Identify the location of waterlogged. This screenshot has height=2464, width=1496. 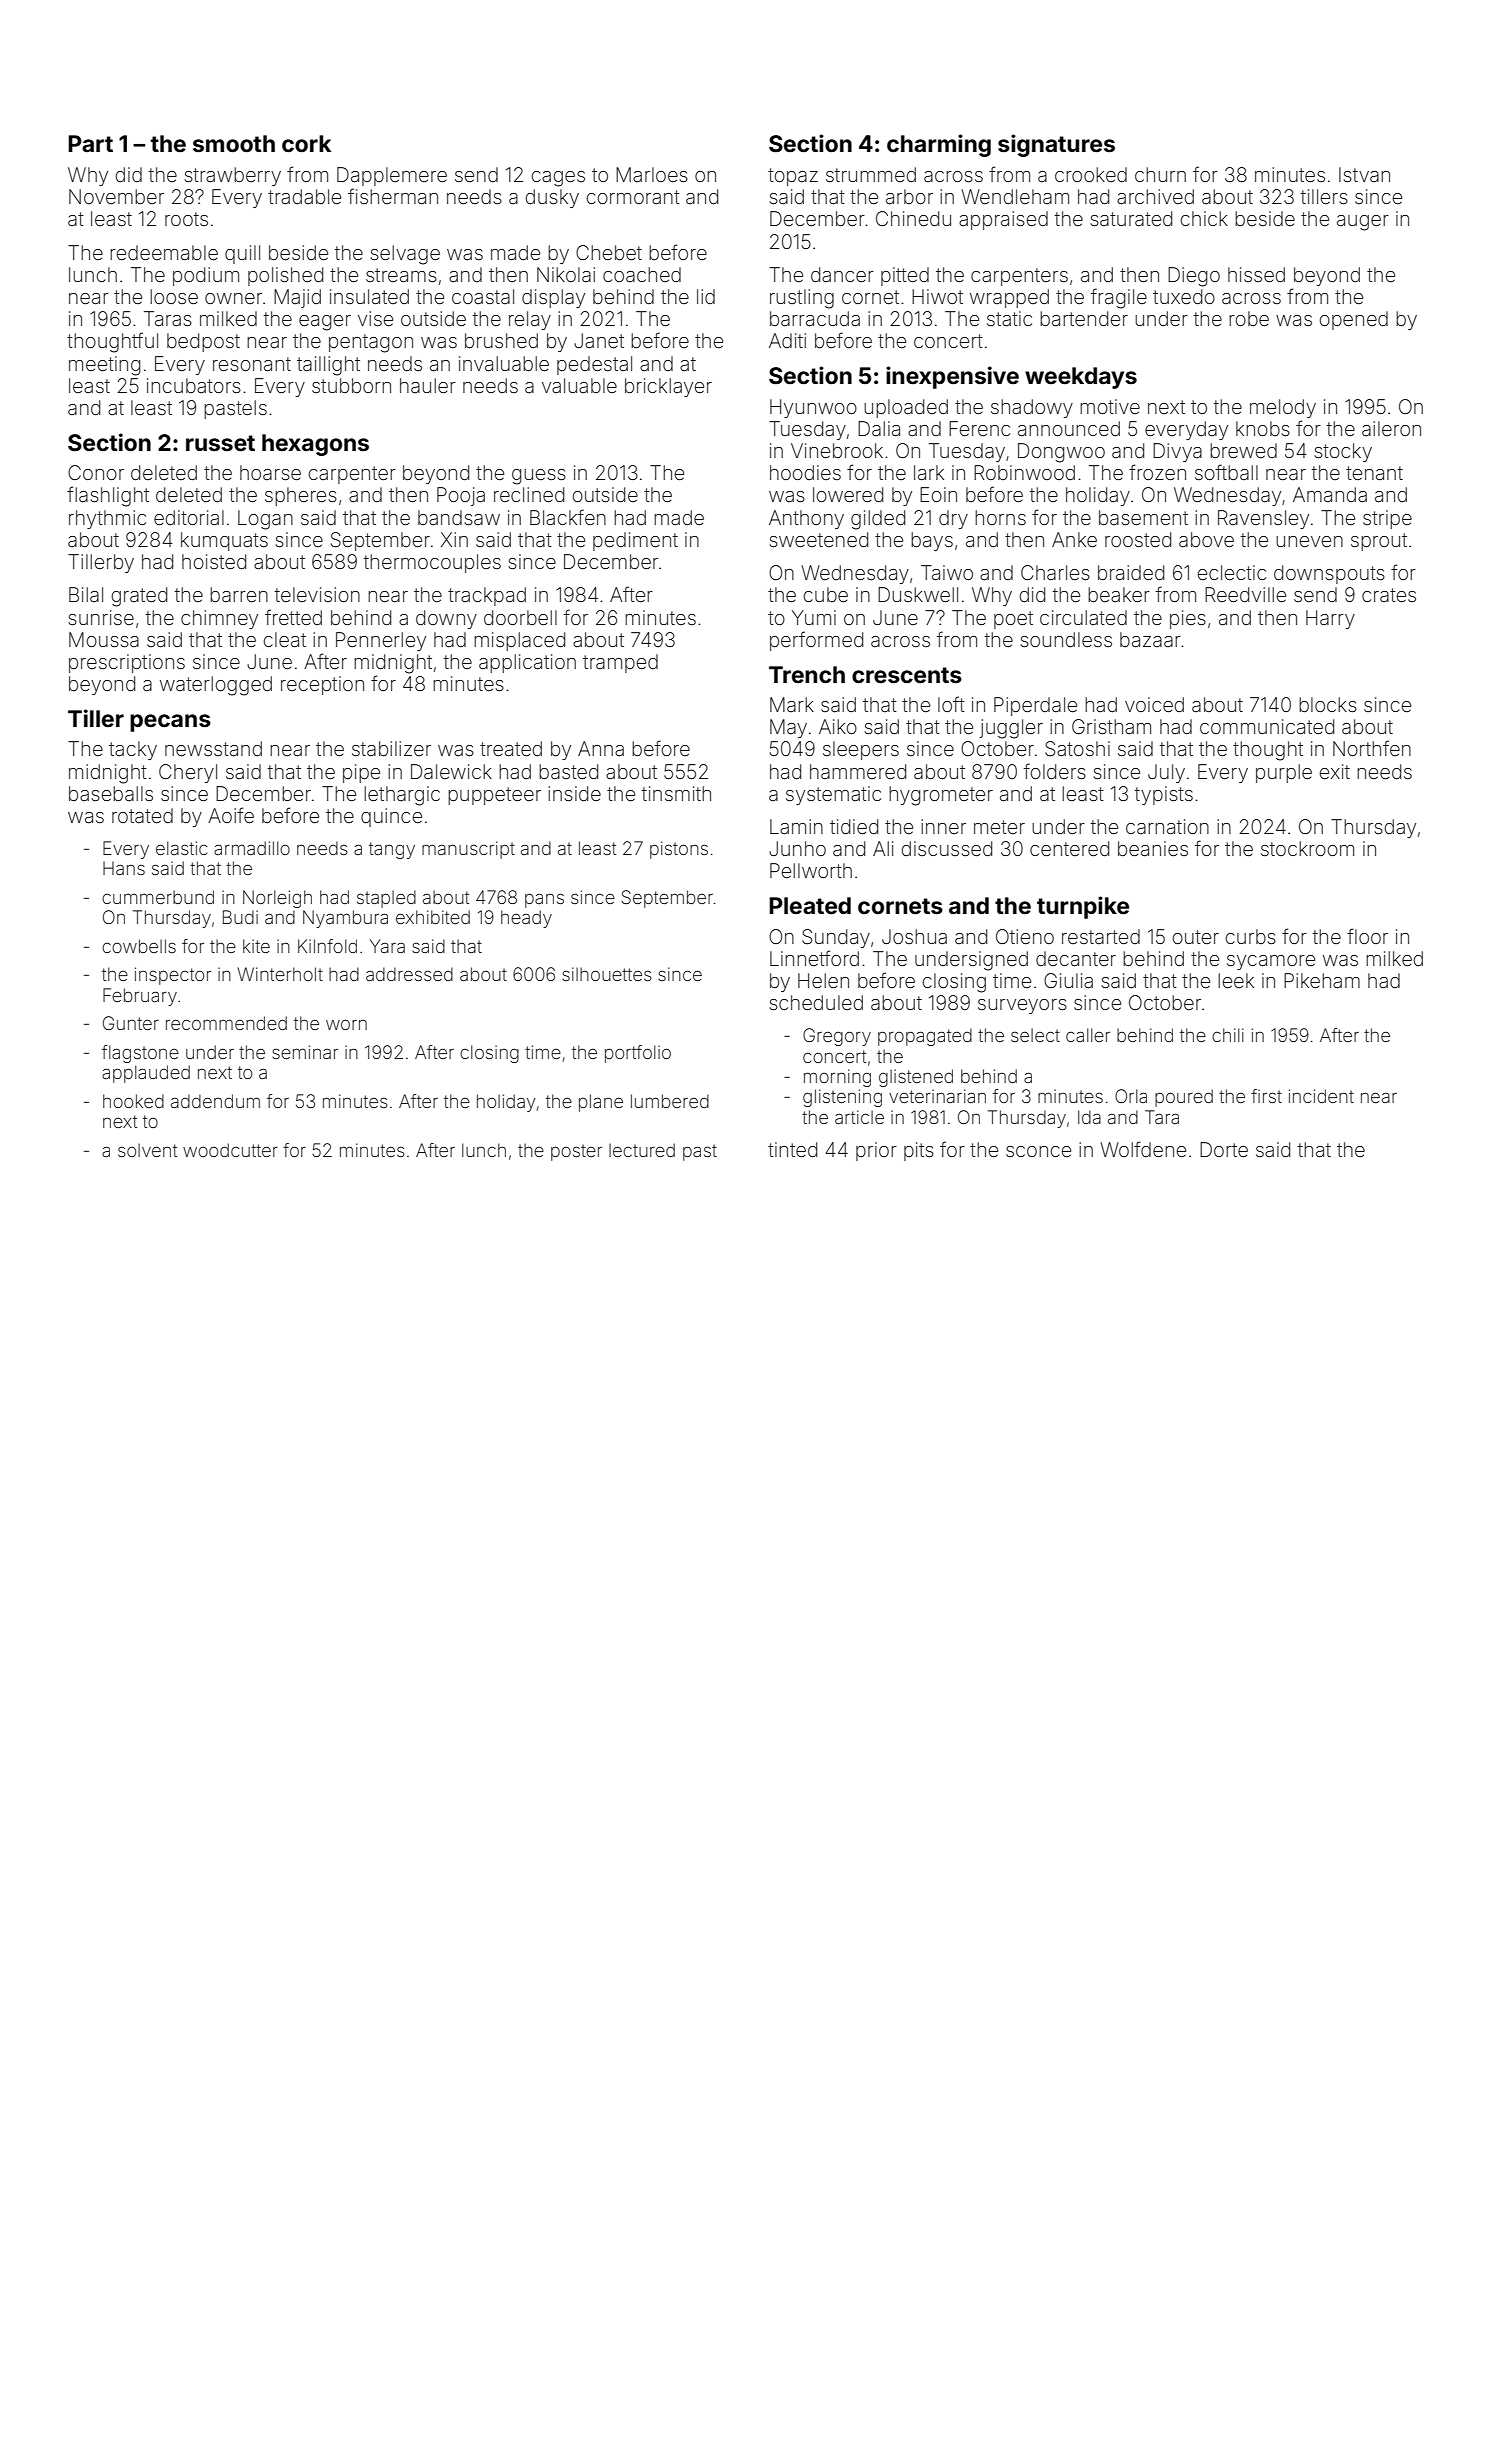
(216, 686).
